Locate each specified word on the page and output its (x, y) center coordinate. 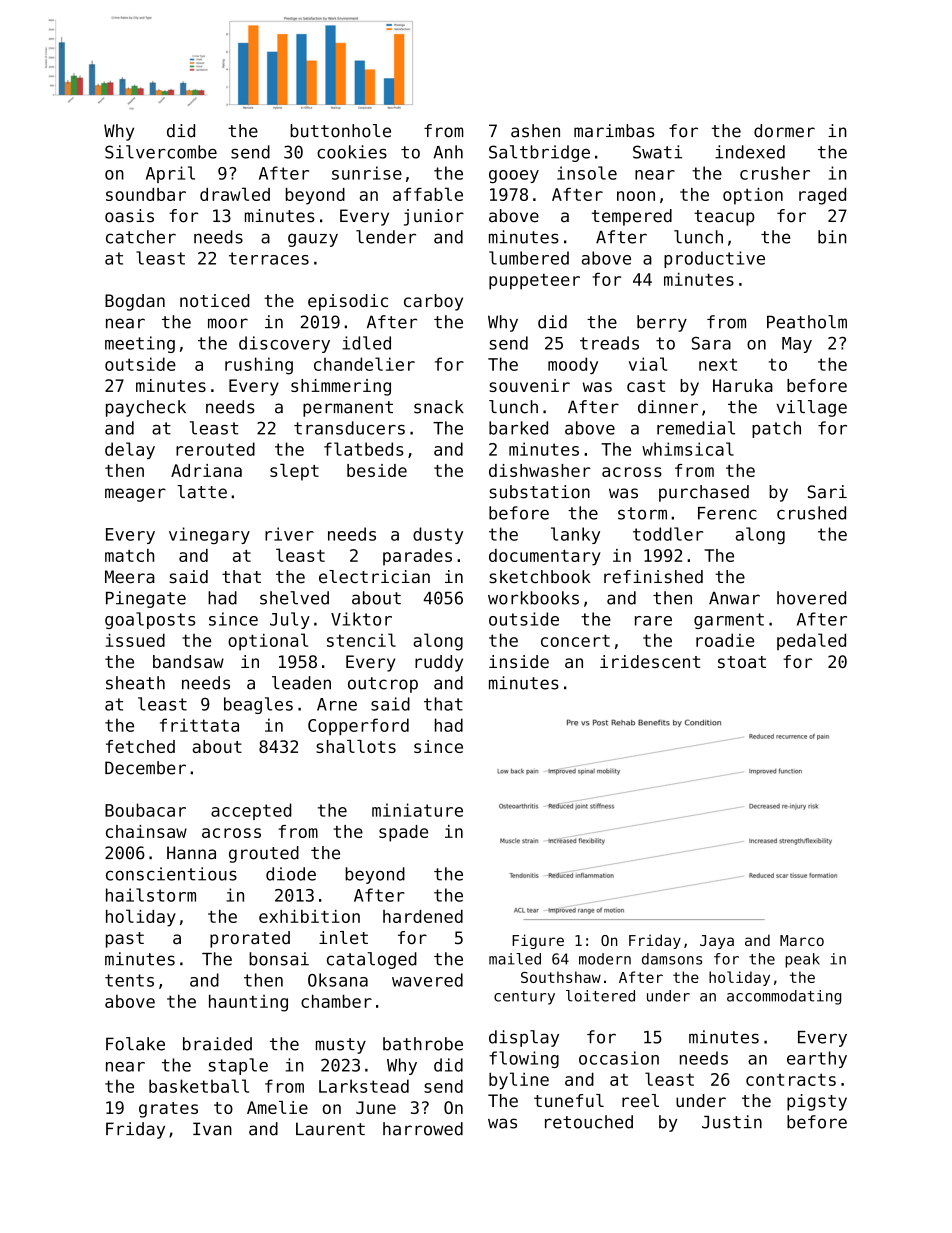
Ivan (212, 1129)
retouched (589, 1122)
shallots (356, 746)
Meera (130, 577)
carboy (433, 302)
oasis (129, 216)
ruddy (439, 663)
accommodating (784, 997)
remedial (696, 428)
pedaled (811, 641)
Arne (337, 704)
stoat (742, 662)
